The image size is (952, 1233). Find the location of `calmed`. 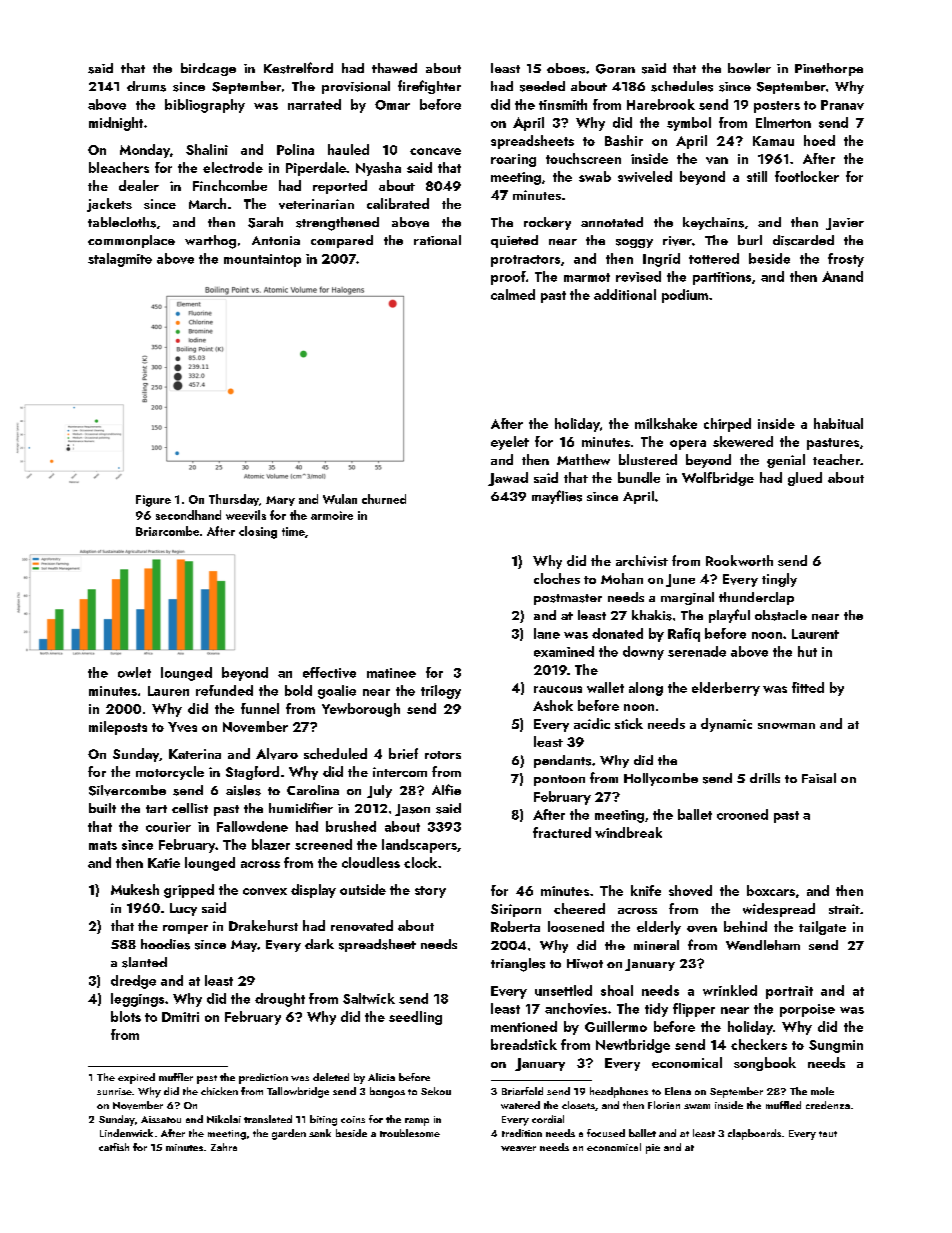

calmed is located at coordinates (513, 294).
